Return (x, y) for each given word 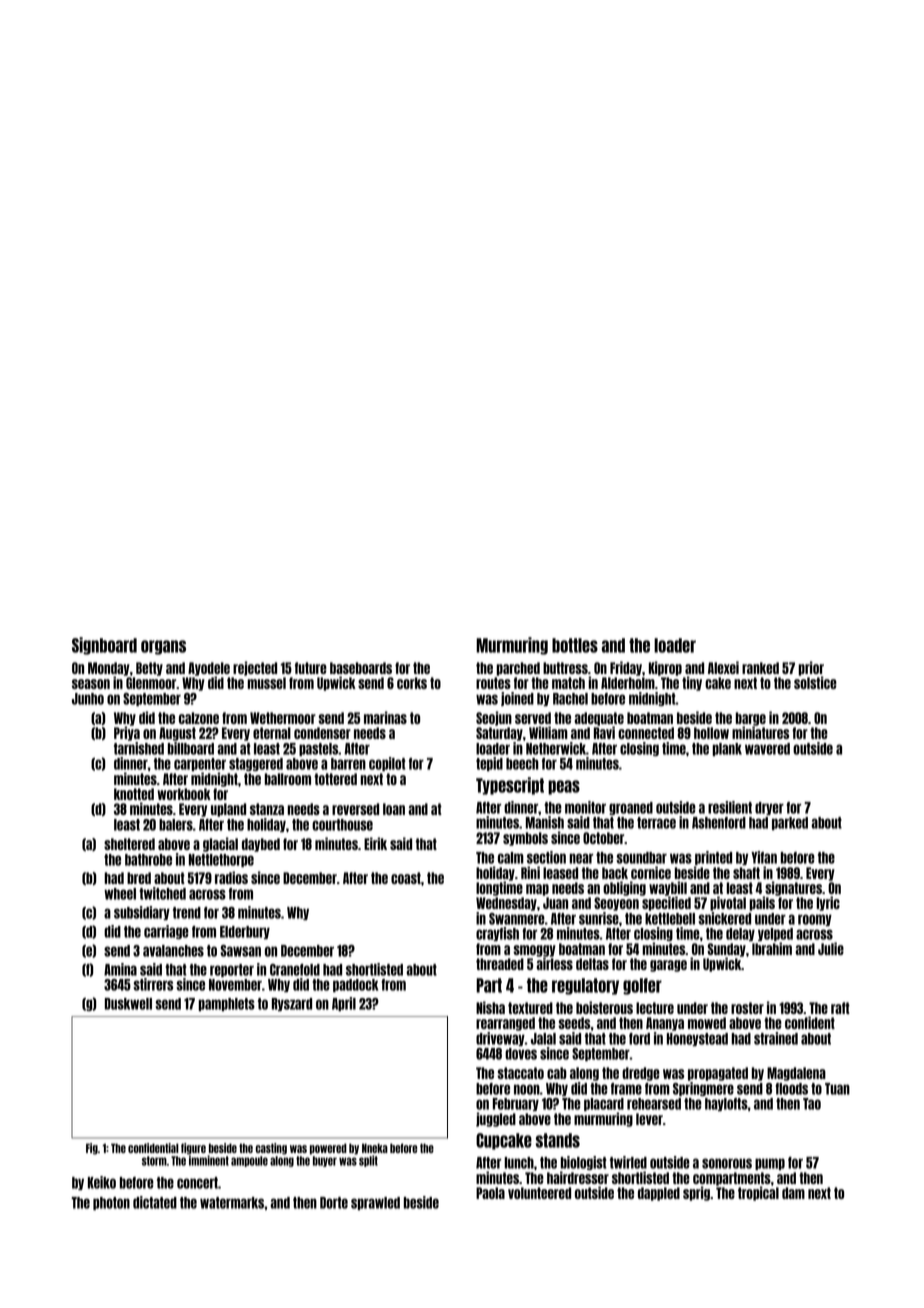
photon (111, 1203)
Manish (545, 822)
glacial (220, 844)
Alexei (723, 667)
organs (163, 647)
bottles (575, 645)
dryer (769, 808)
